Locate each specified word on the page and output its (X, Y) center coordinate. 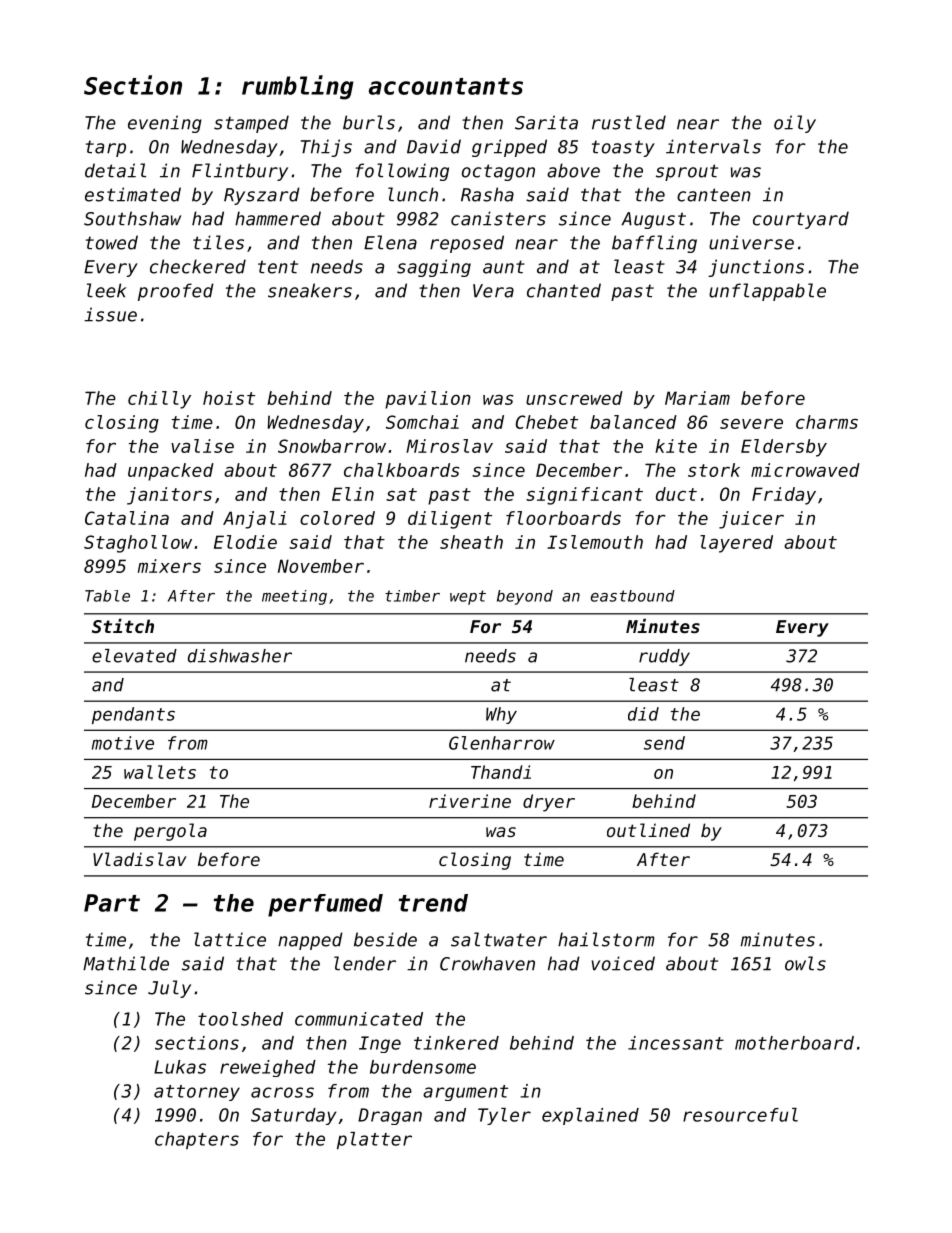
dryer (549, 803)
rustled (629, 122)
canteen (714, 195)
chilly (159, 400)
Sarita (546, 122)
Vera (493, 291)
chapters (197, 1140)
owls (805, 963)
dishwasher (240, 656)
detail (115, 170)
